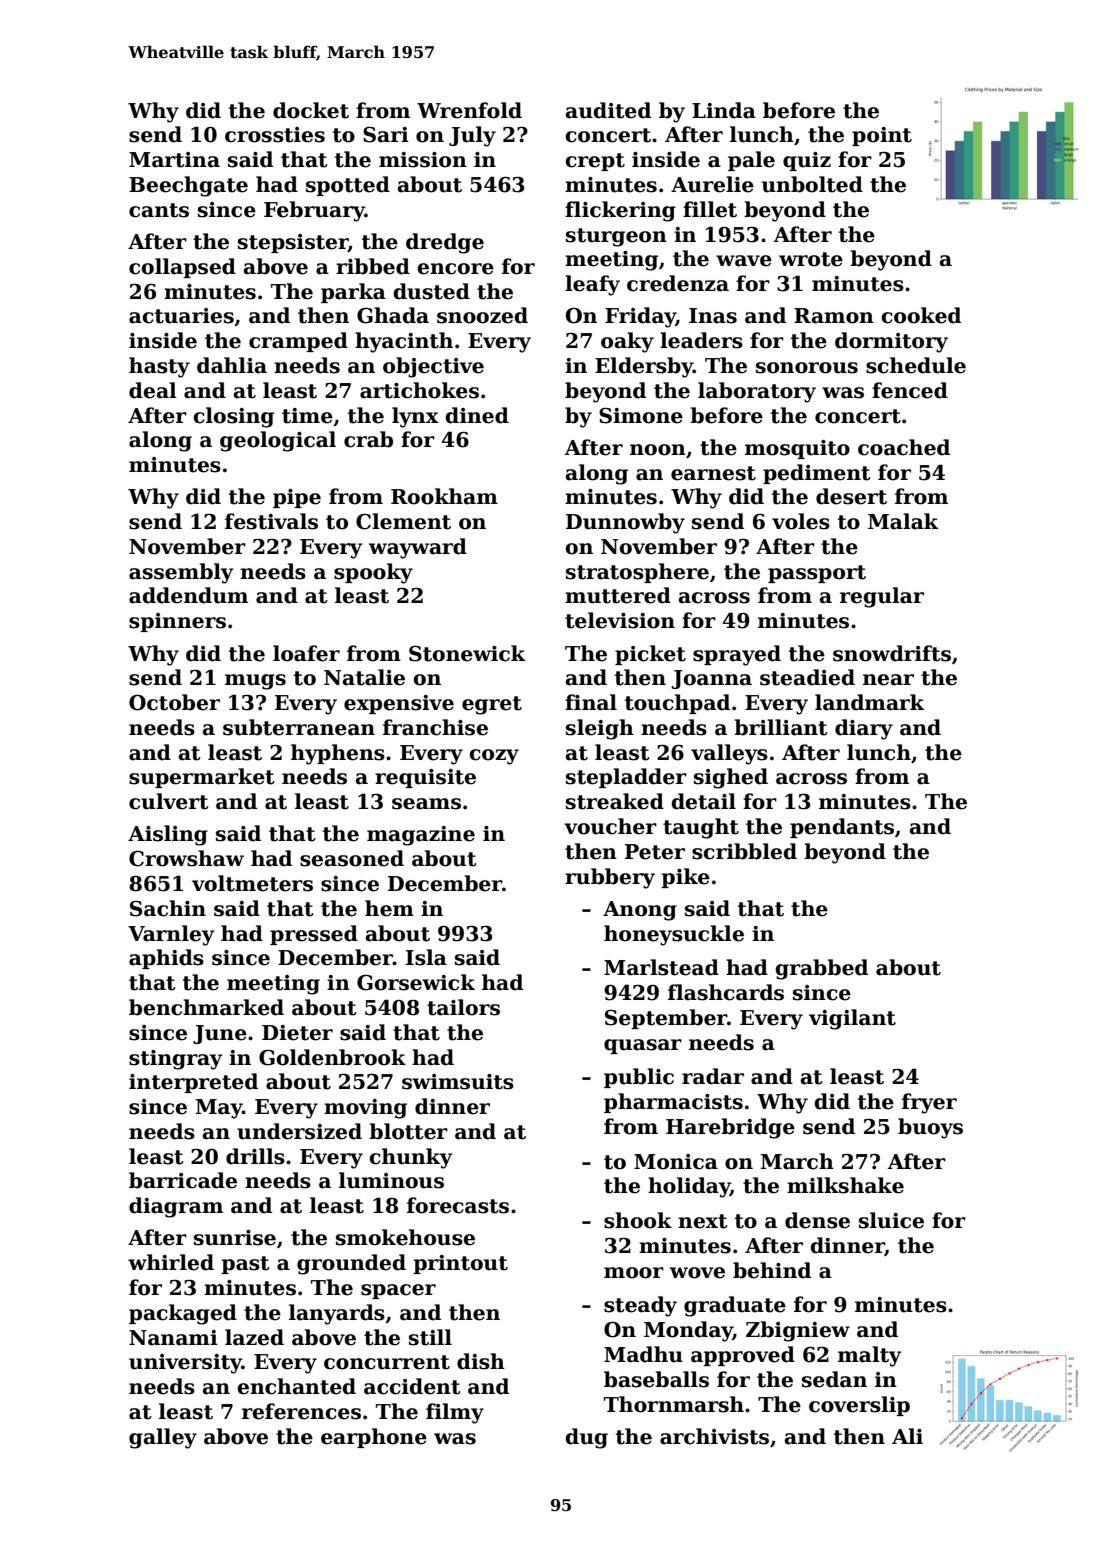 Image resolution: width=1100 pixels, height=1555 pixels. Describe the element at coordinates (697, 1273) in the page. I see `wove` at that location.
